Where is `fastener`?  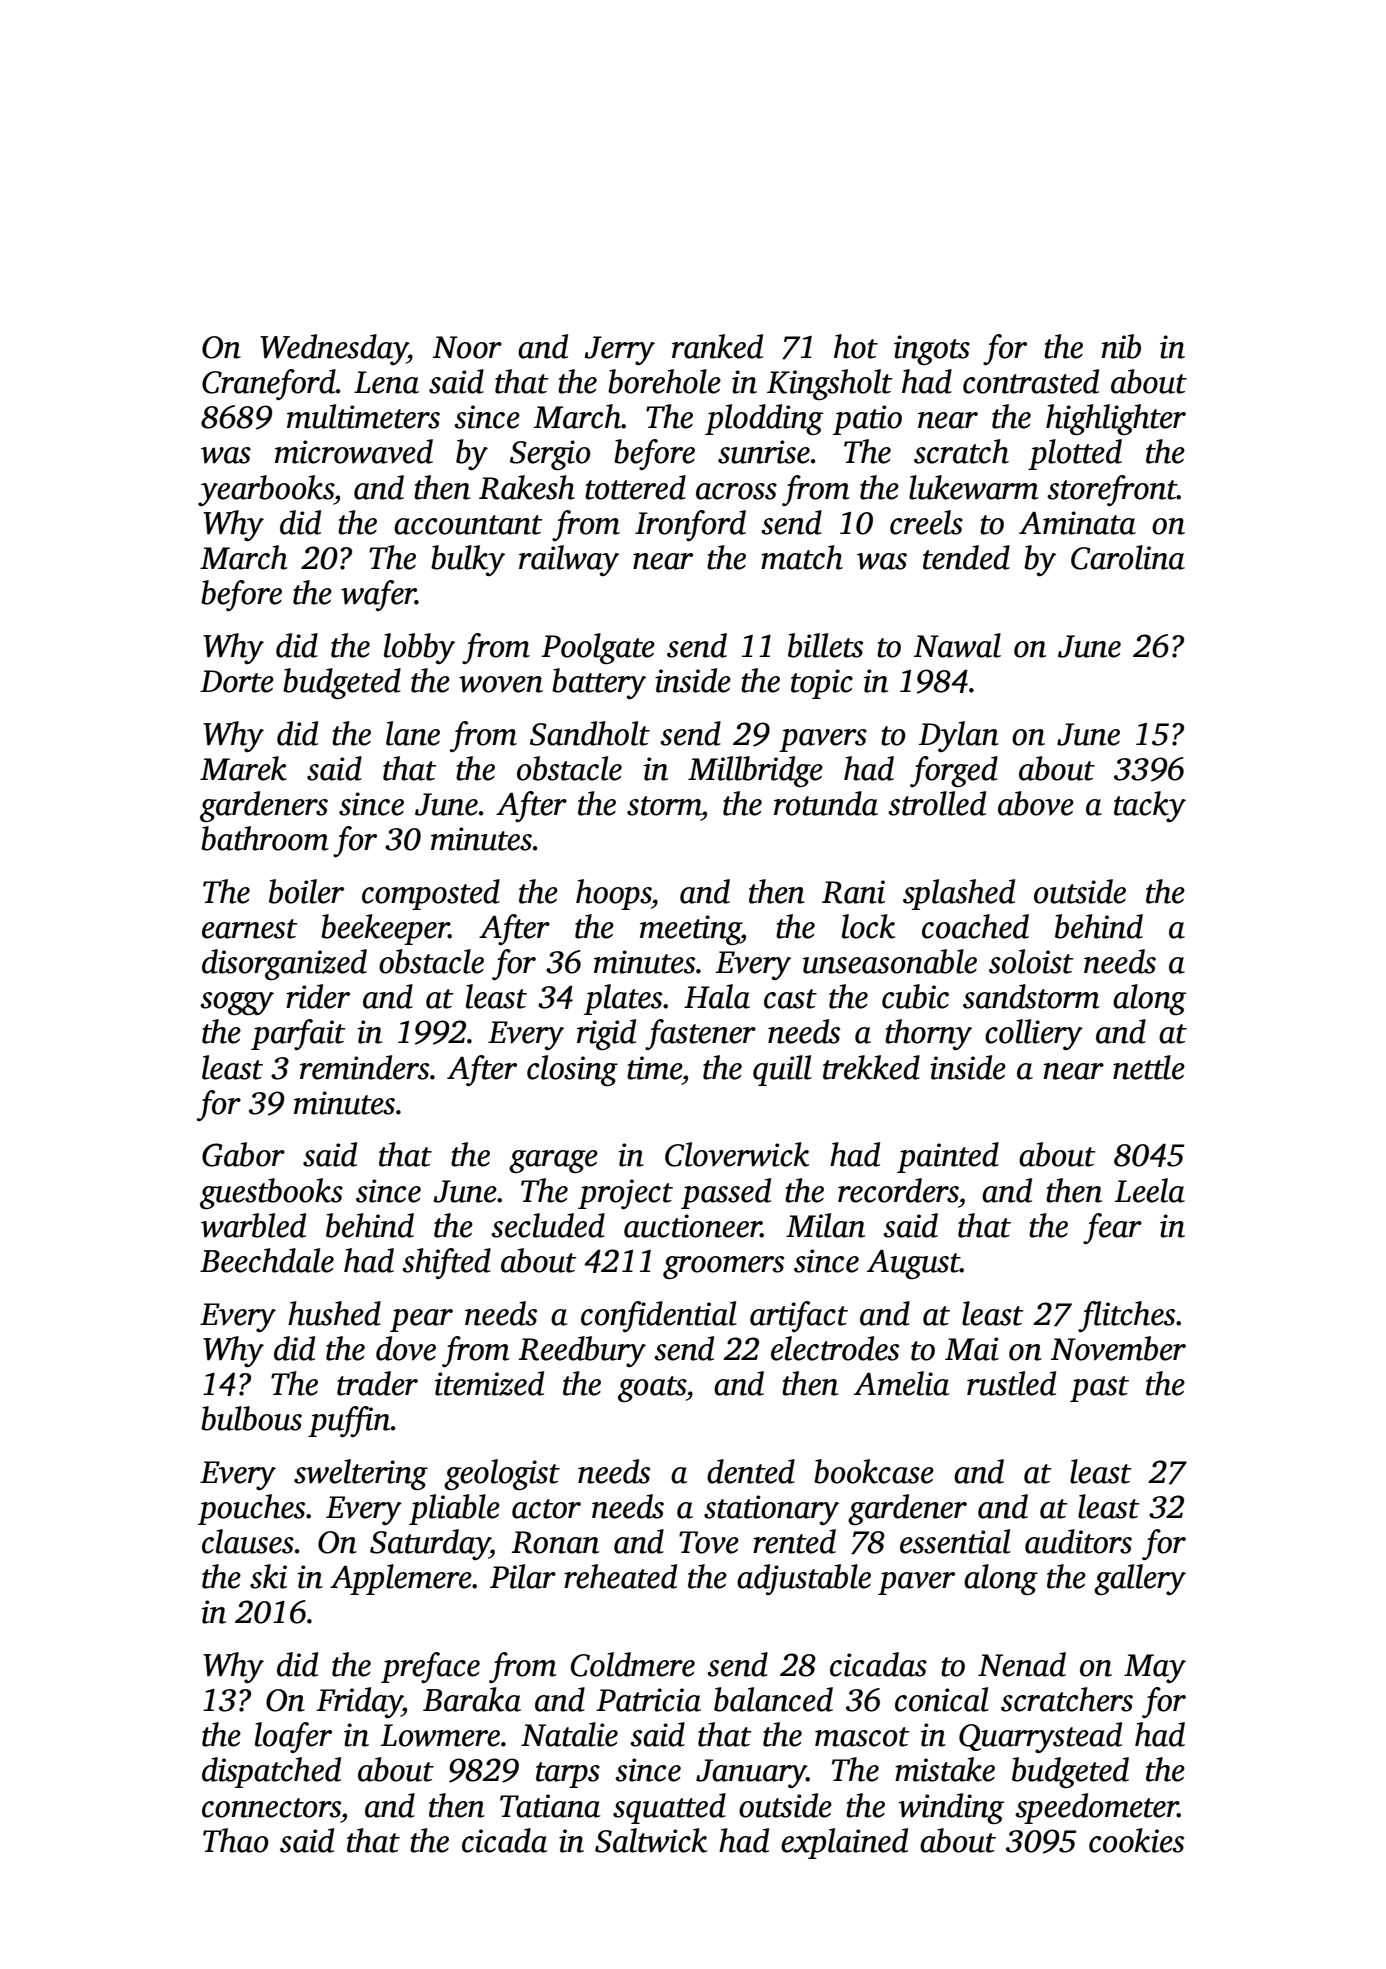
fastener is located at coordinates (700, 1034).
